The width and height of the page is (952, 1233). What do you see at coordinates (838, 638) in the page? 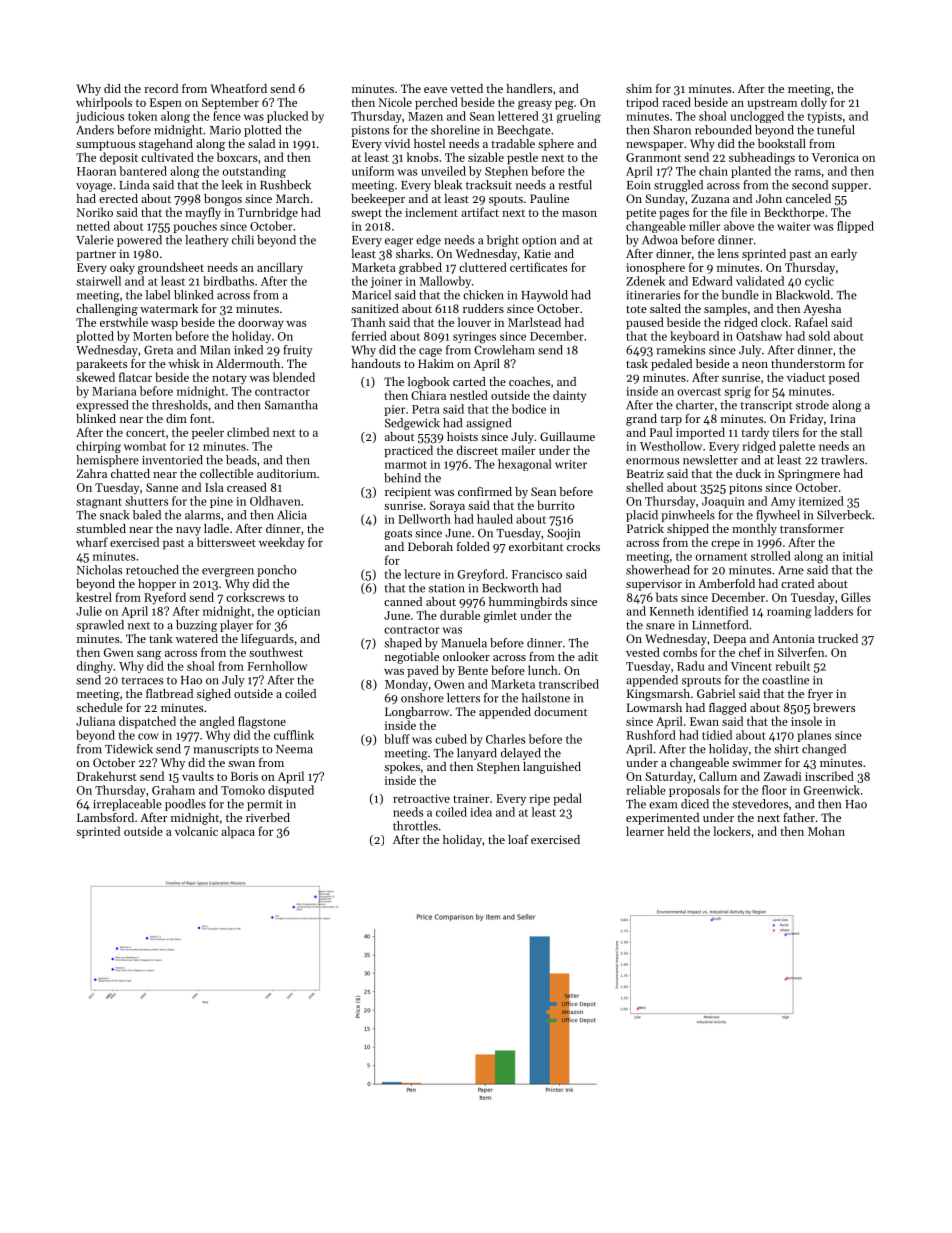
I see `trucked` at bounding box center [838, 638].
